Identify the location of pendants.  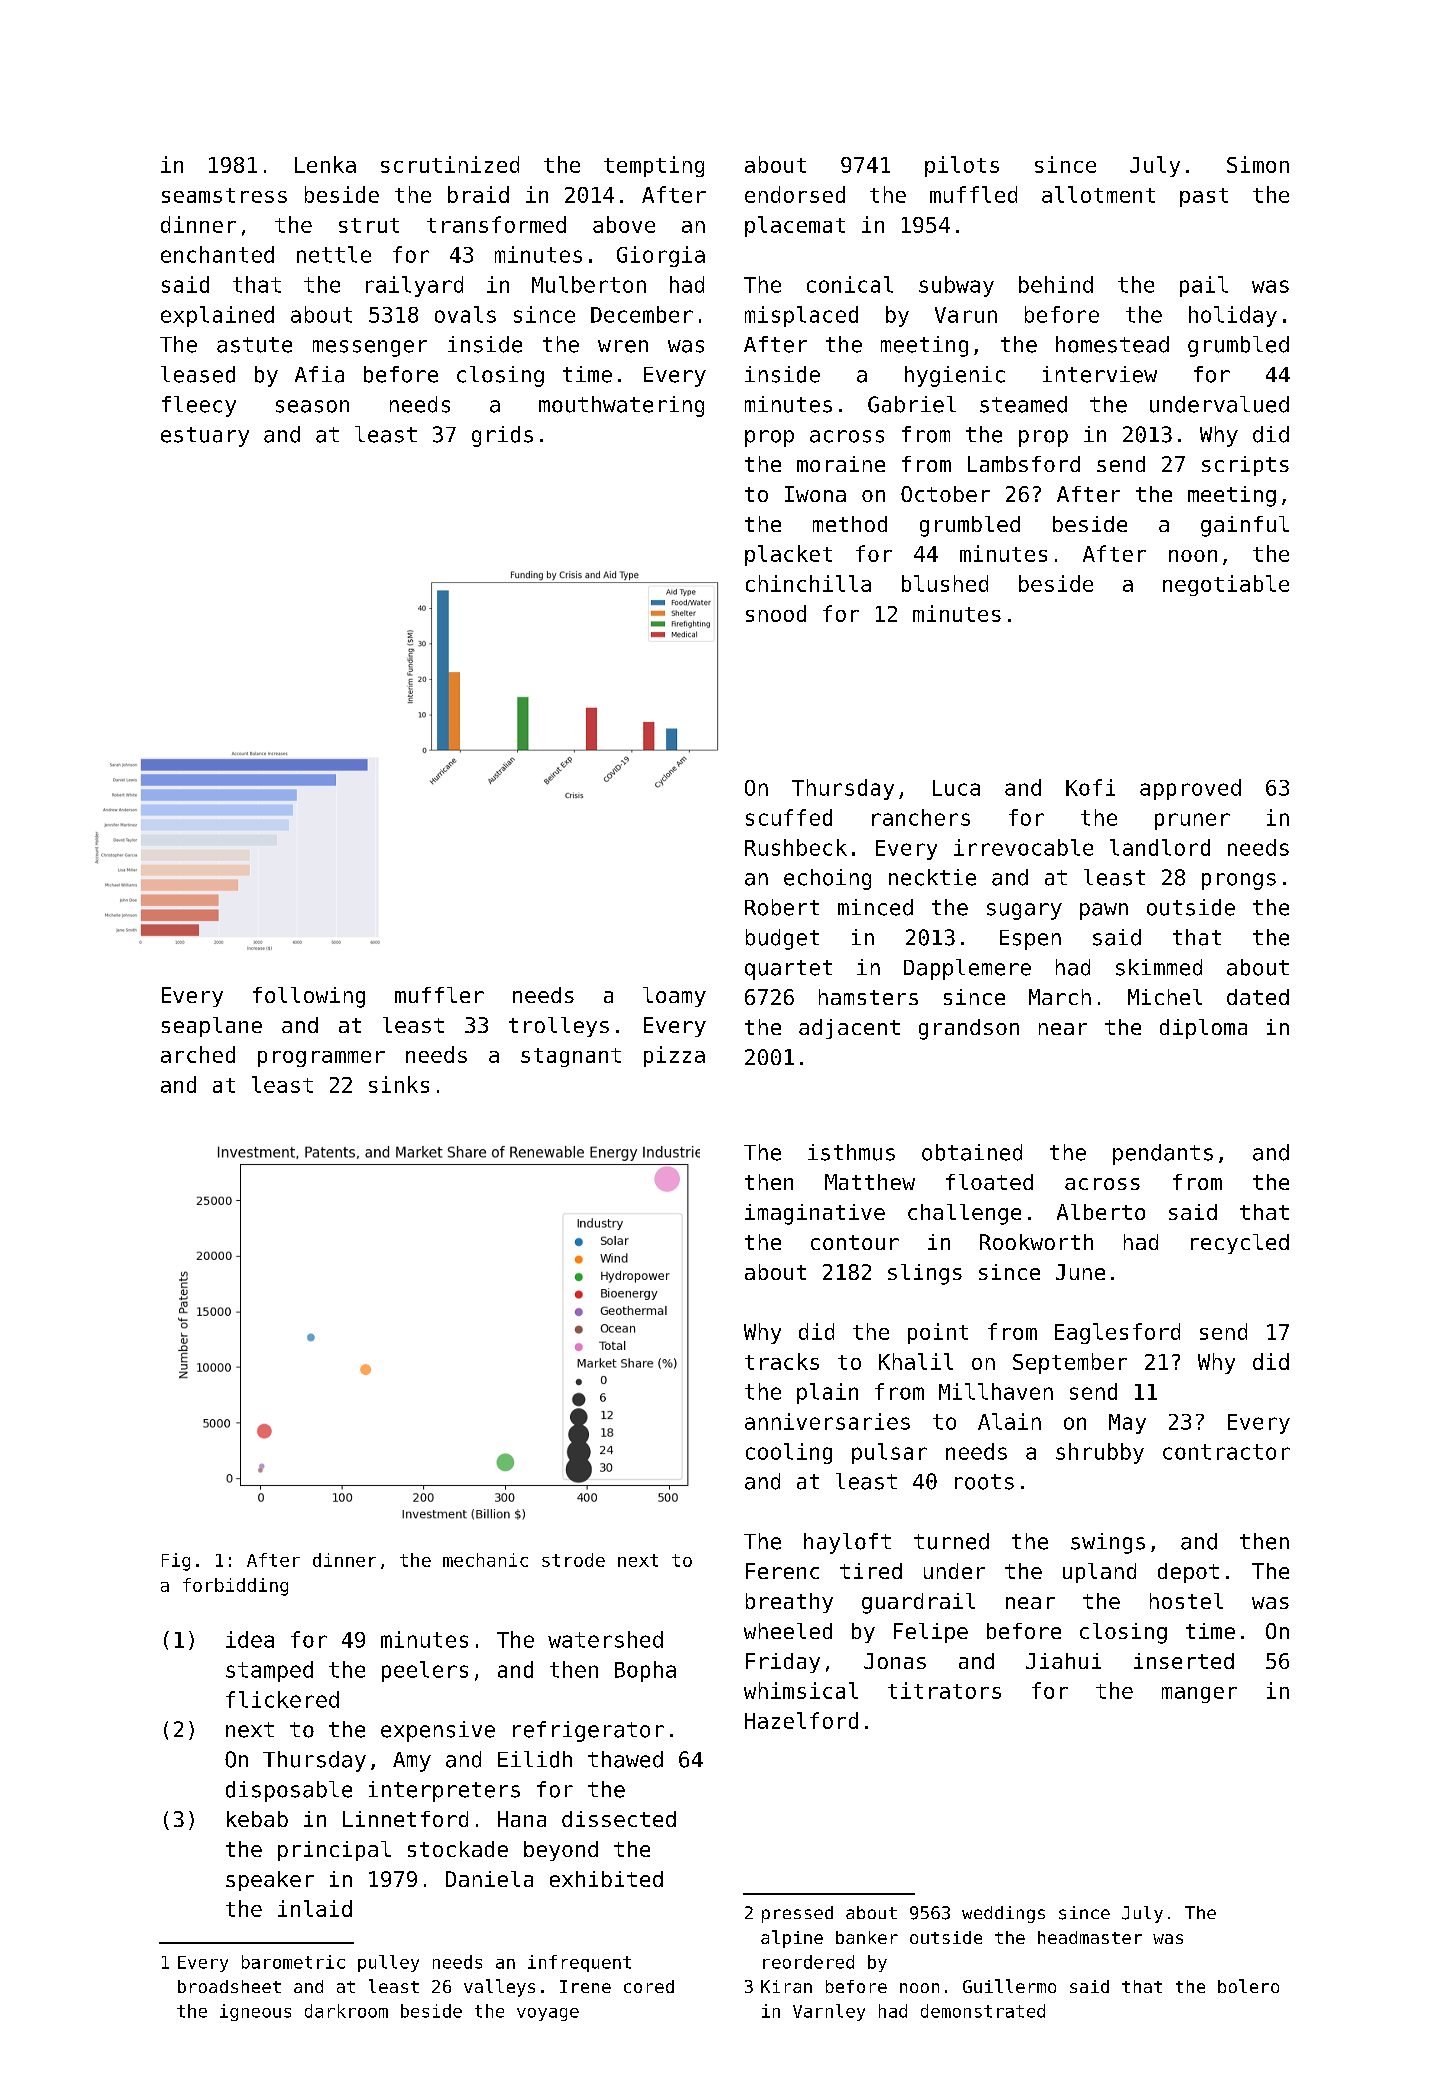
(1163, 1154).
